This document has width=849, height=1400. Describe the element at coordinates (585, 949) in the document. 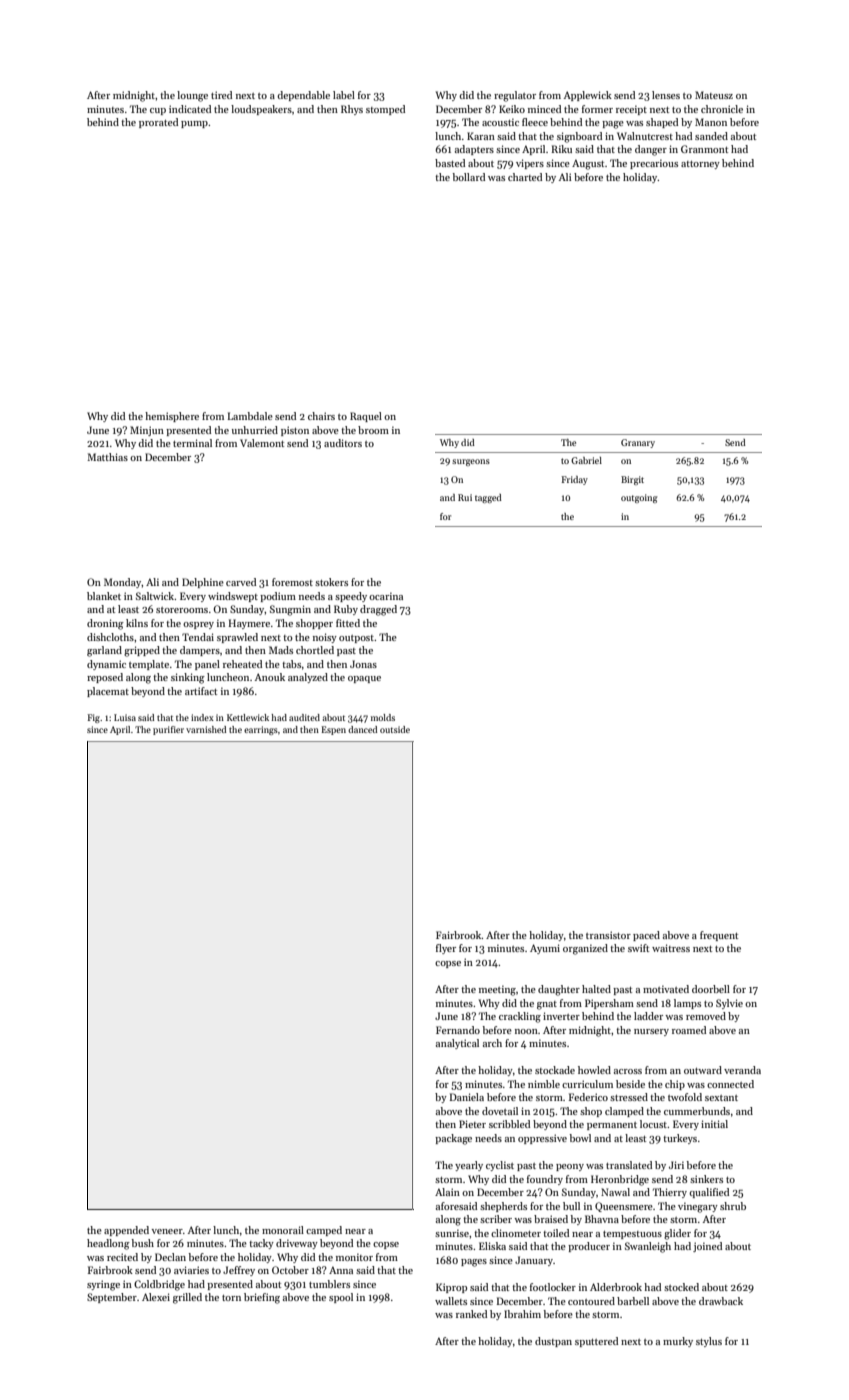

I see `organized` at that location.
